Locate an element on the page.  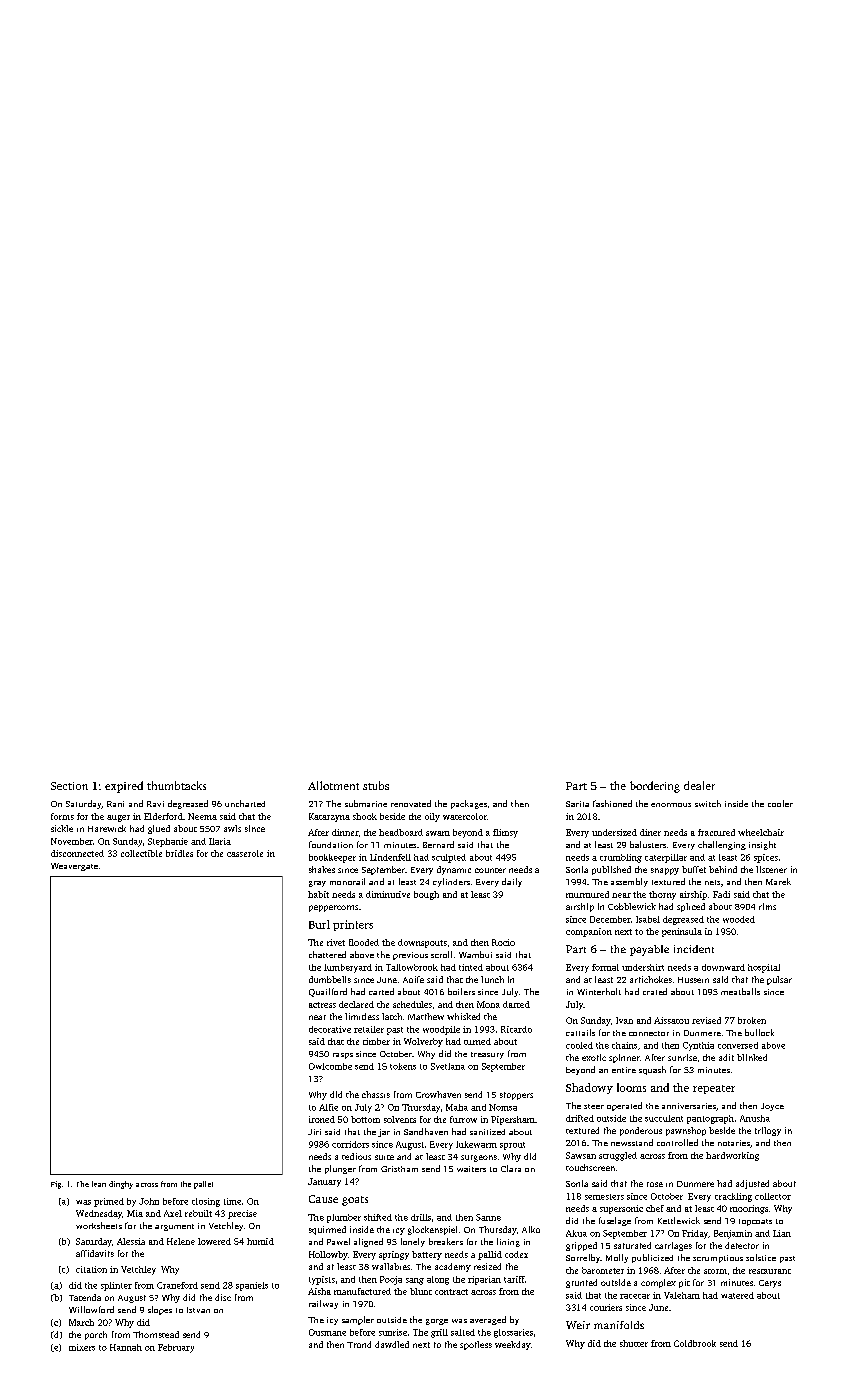
ironed is located at coordinates (322, 1119).
